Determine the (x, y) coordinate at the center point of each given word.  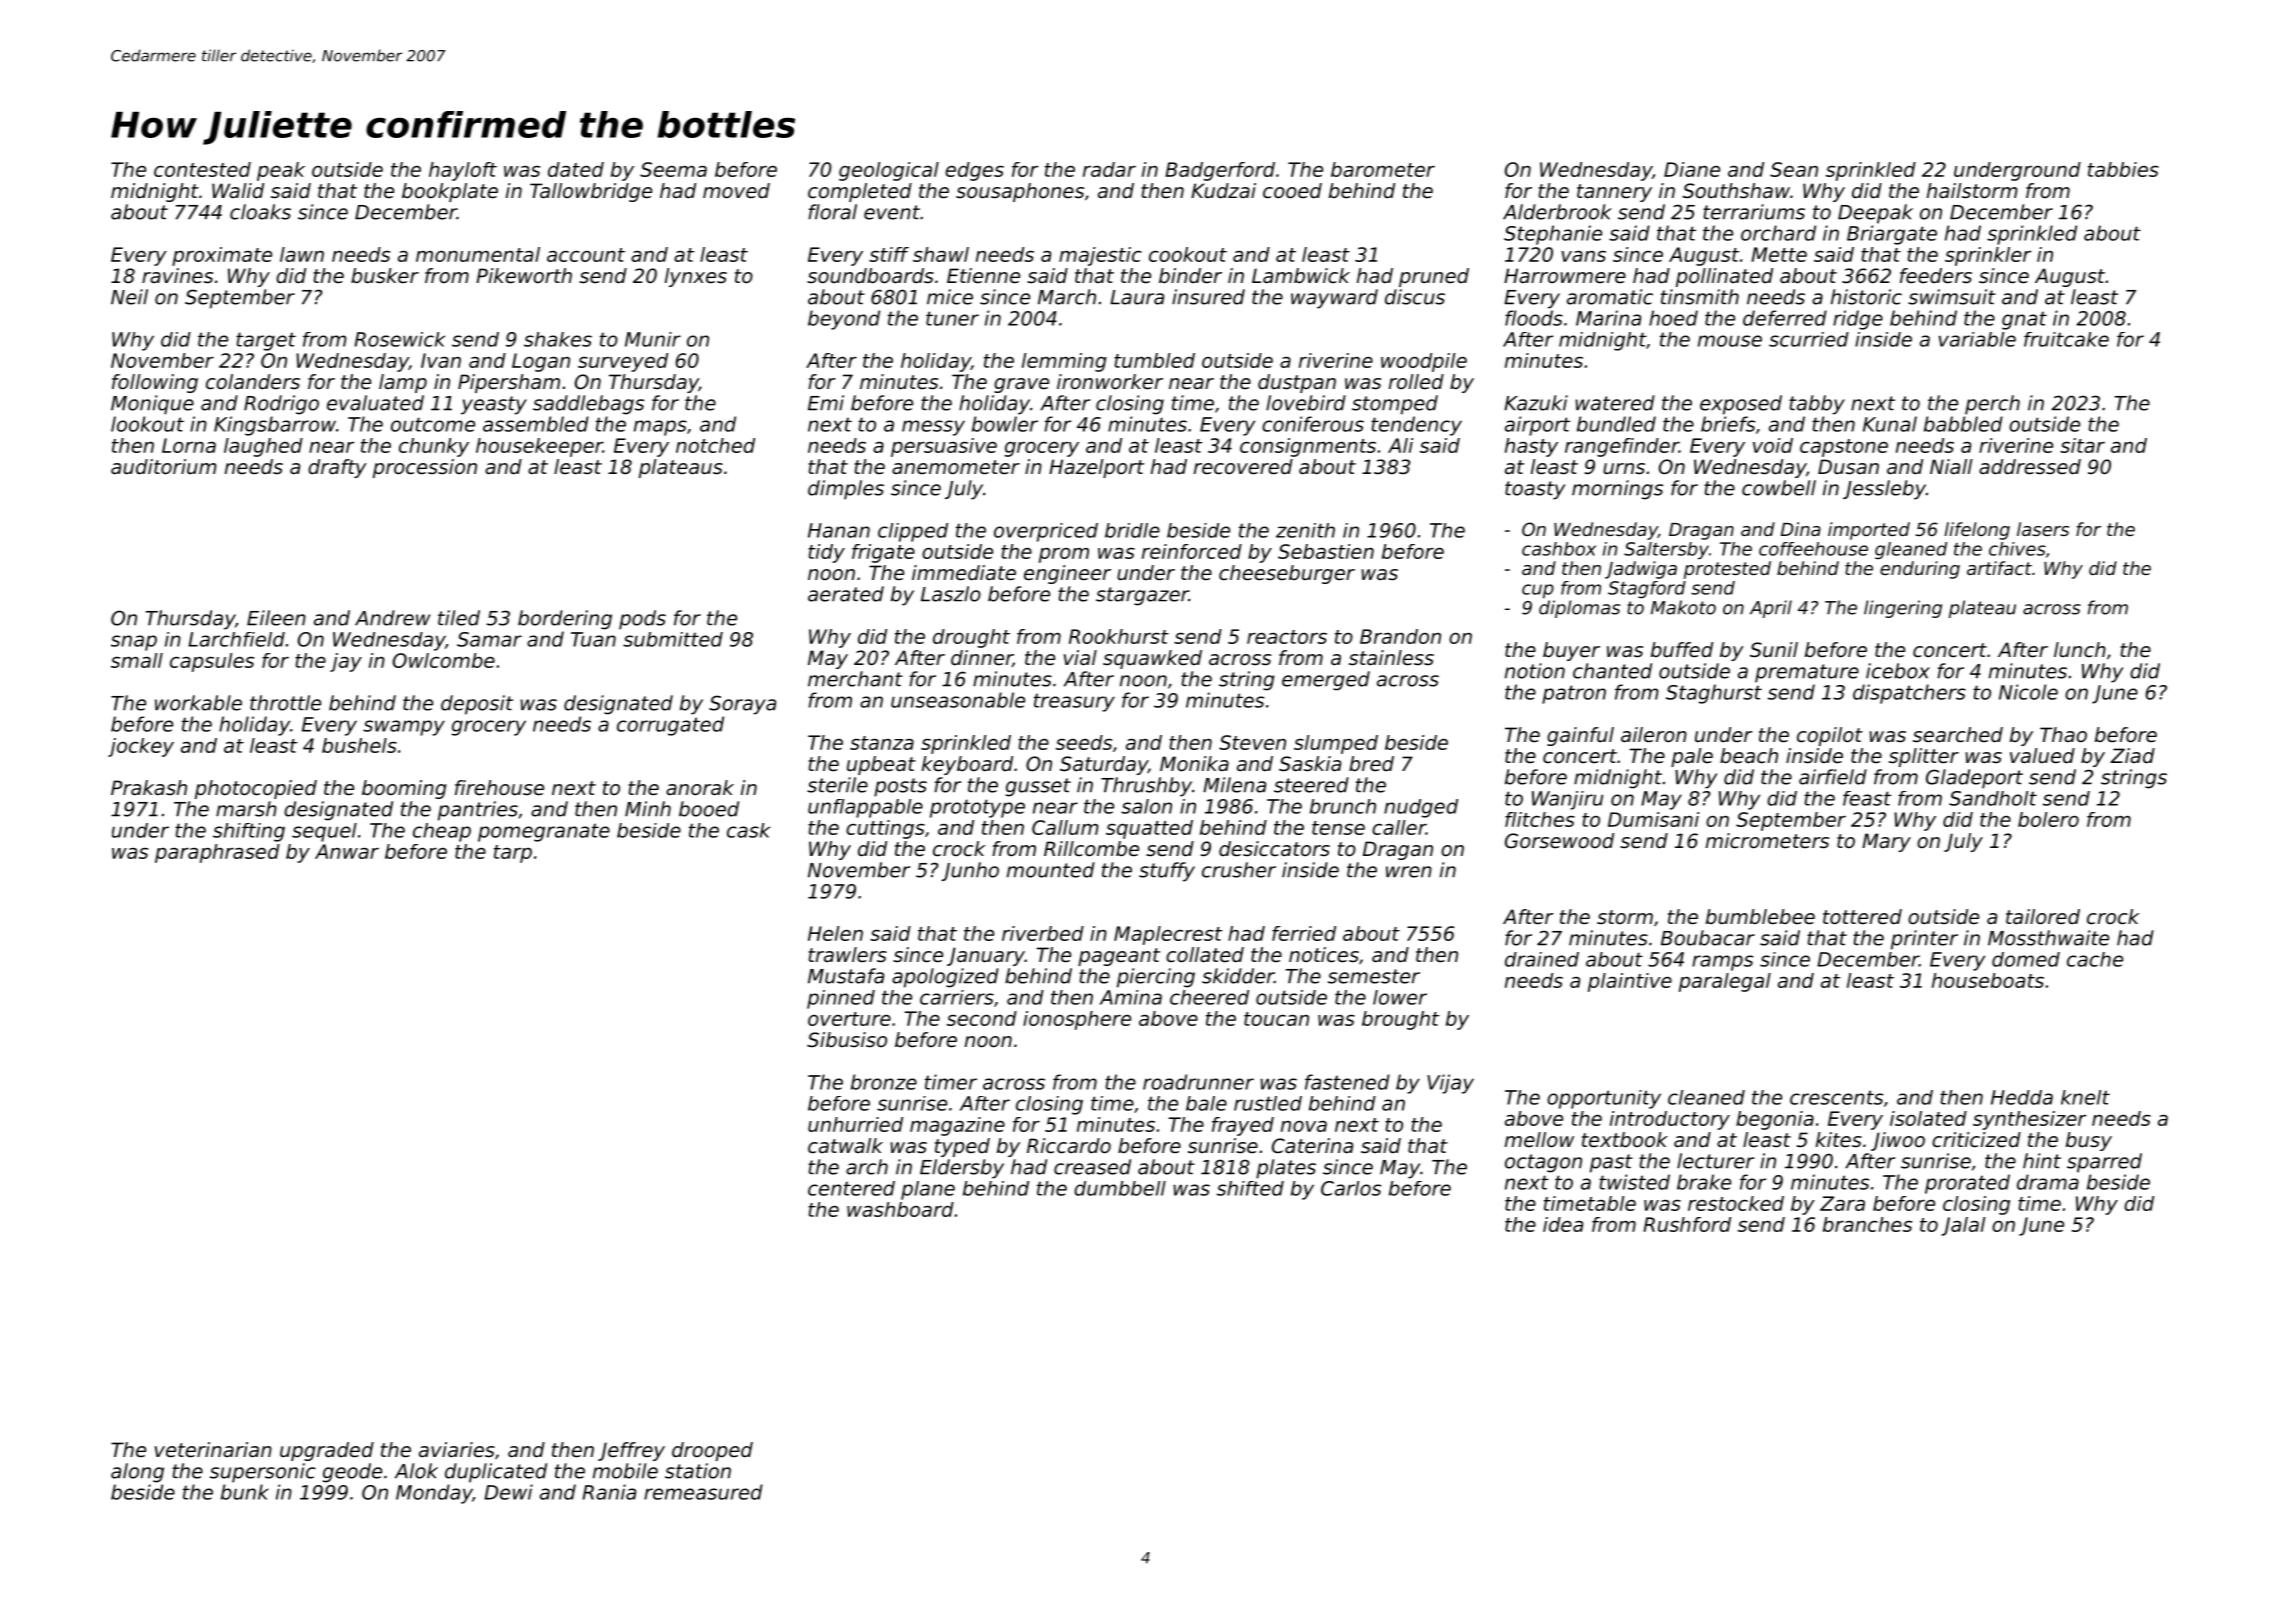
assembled (536, 424)
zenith (1305, 530)
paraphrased (217, 853)
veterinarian (213, 1450)
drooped (712, 1451)
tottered (1862, 917)
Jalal (1963, 1226)
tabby (1817, 405)
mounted (1051, 870)
